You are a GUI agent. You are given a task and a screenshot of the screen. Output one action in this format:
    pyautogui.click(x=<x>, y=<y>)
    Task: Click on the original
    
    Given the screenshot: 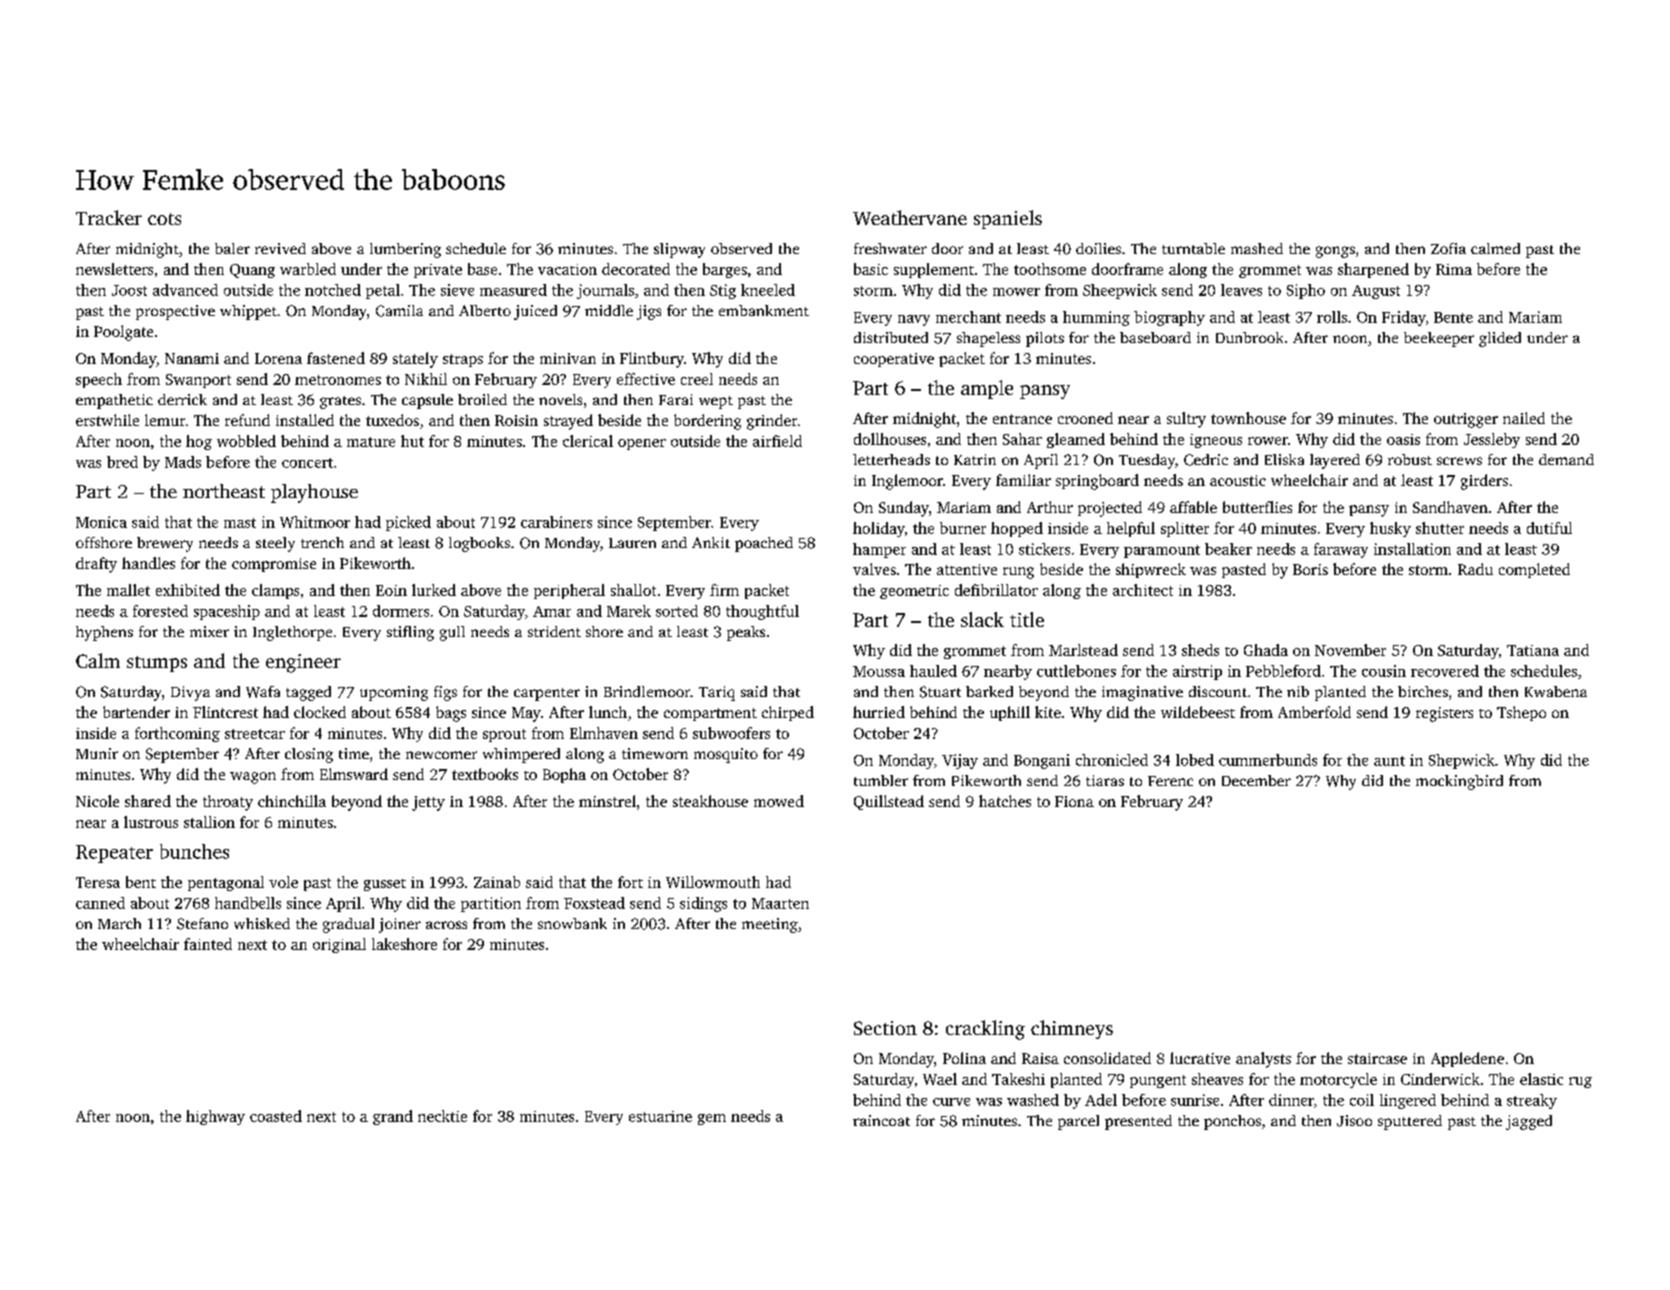 What is the action you would take?
    pyautogui.click(x=339, y=945)
